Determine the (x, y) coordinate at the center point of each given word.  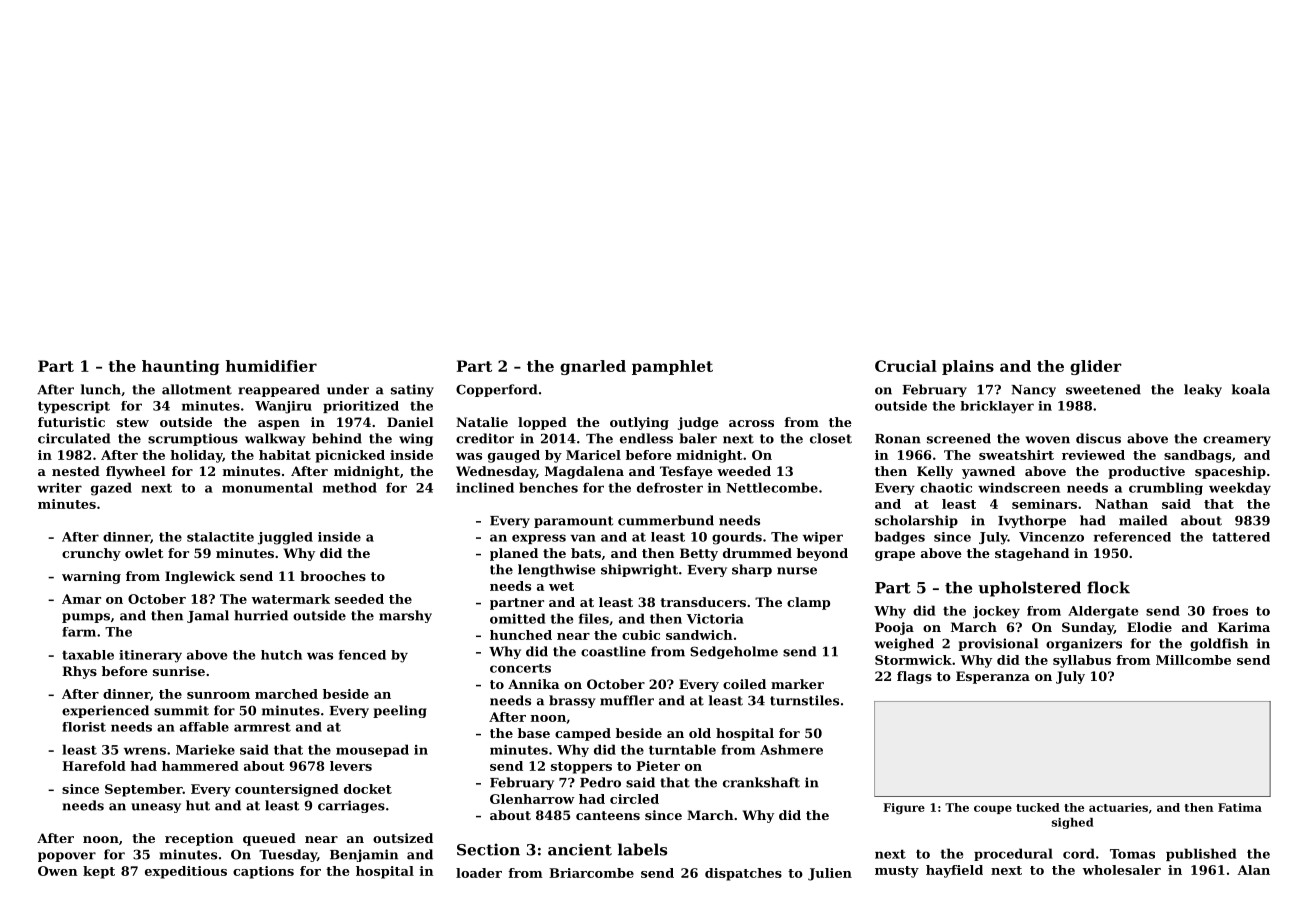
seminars (1044, 504)
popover (67, 857)
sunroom (218, 695)
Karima (1244, 627)
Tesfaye (686, 472)
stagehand (1032, 554)
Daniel (410, 422)
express (539, 539)
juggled (285, 538)
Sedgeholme (734, 652)
